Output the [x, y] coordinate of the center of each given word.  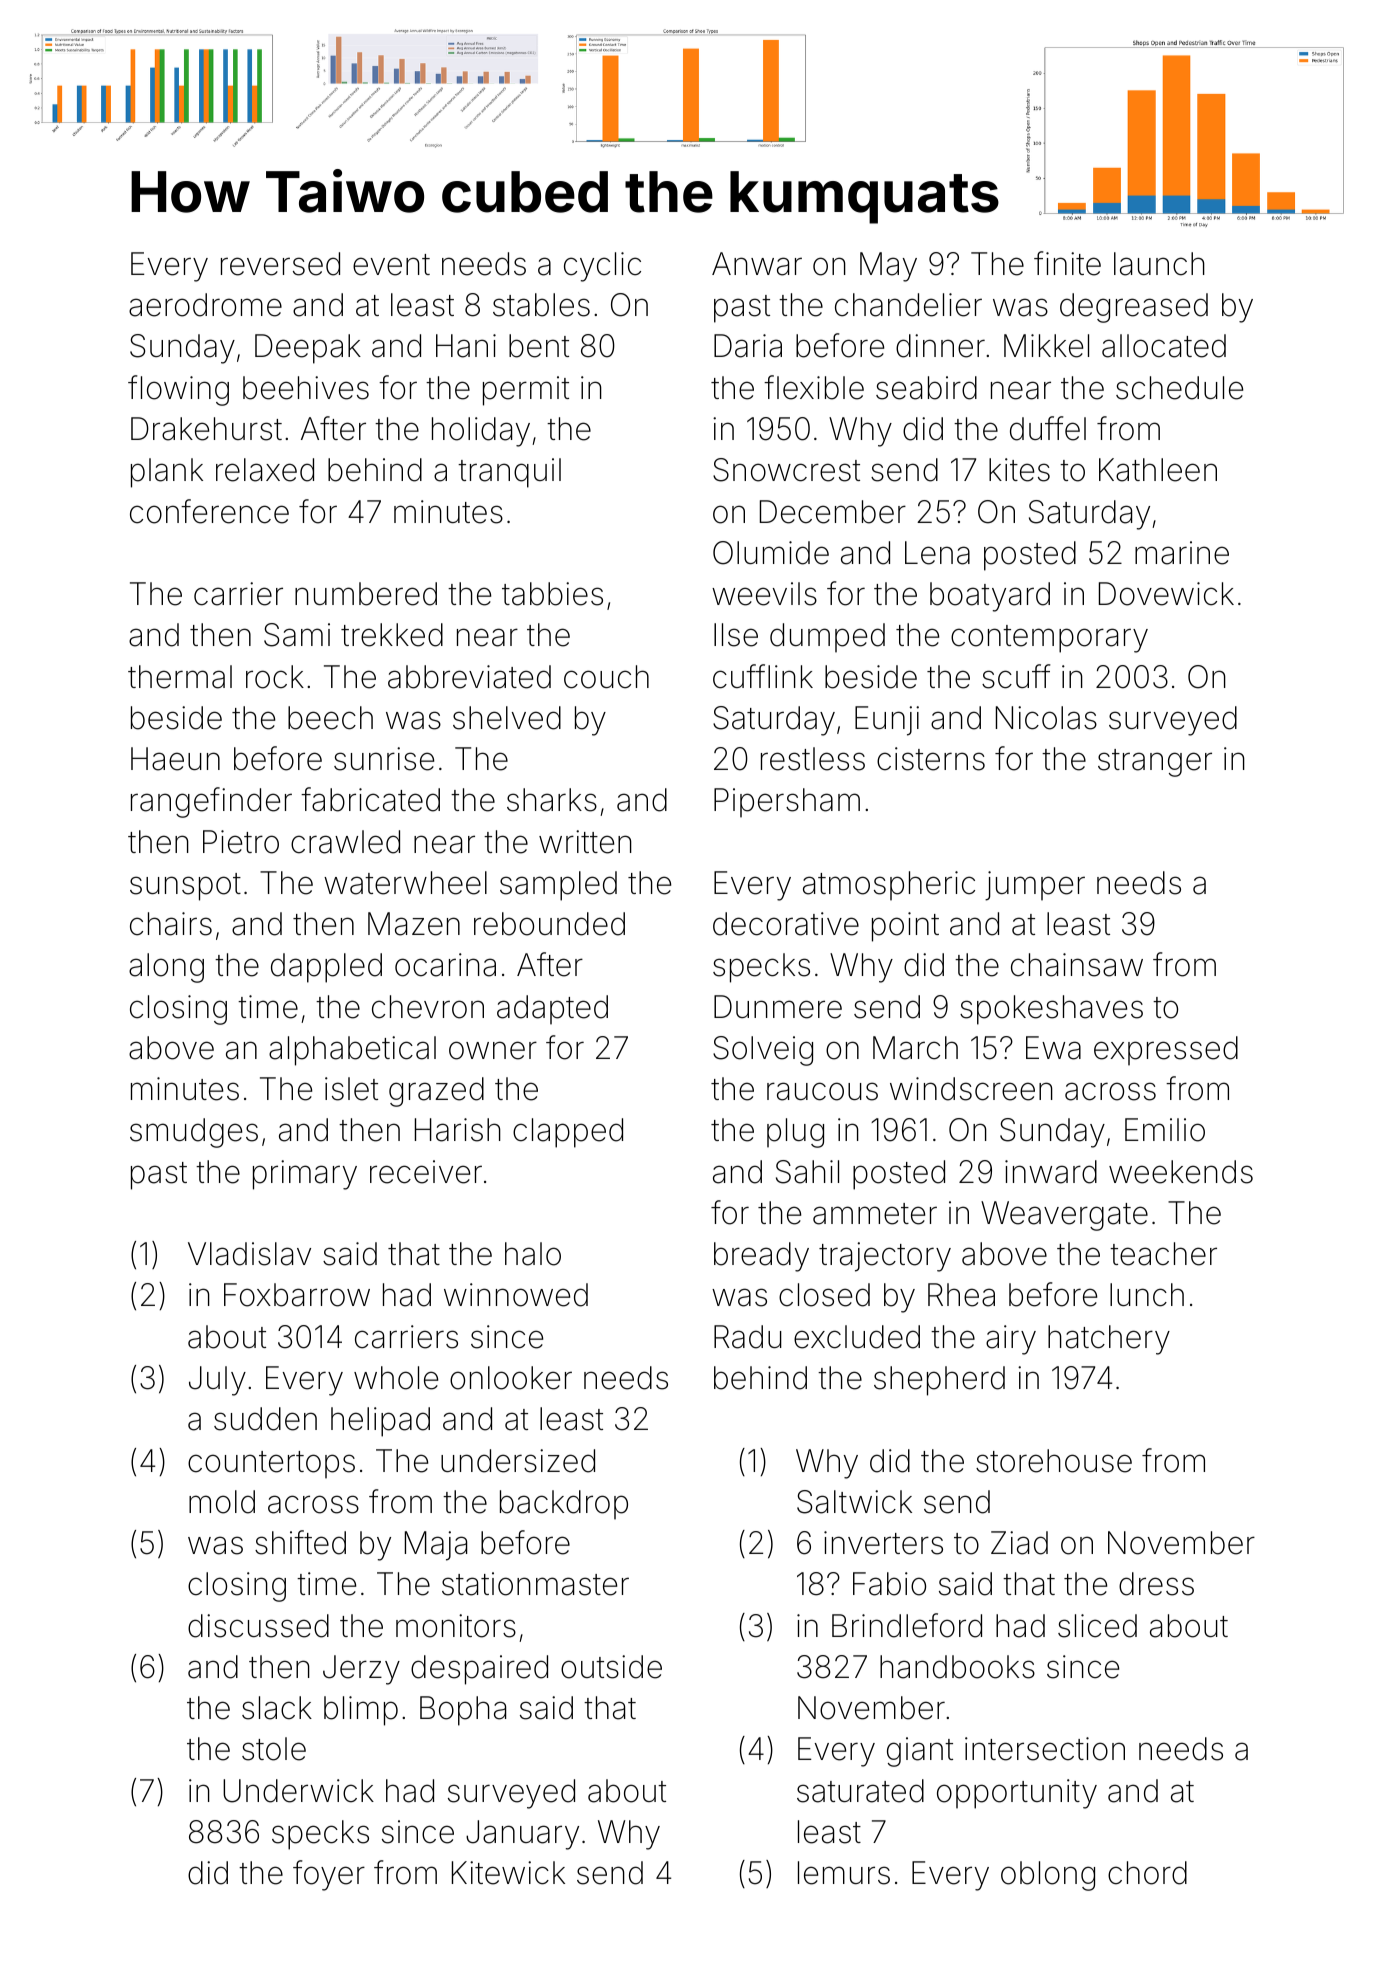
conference [209, 511]
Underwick [298, 1791]
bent [539, 346]
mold [222, 1502]
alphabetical [352, 1051]
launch [1159, 264]
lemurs [844, 1873]
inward [1051, 1172]
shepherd [939, 1381]
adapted [552, 1010]
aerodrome [205, 305]
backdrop [564, 1505]
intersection [1045, 1749]
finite [1067, 263]
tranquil [509, 473]
